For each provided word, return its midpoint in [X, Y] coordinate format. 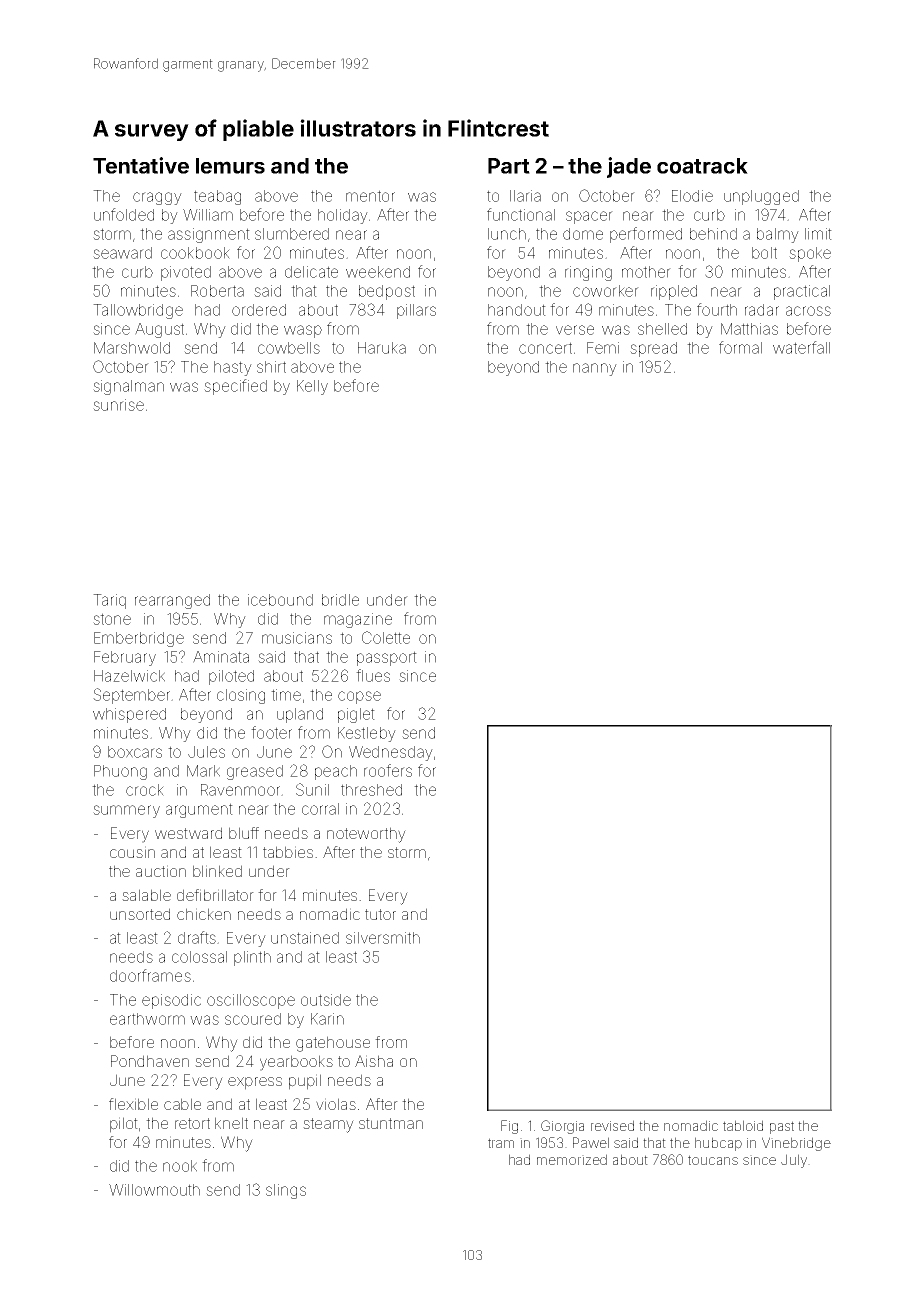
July [794, 1161]
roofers [388, 770]
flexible [133, 1104]
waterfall [801, 347]
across [808, 311]
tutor [380, 914]
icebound [280, 600]
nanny [595, 369]
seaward [122, 253]
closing [241, 696]
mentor [370, 196]
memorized [572, 1159]
